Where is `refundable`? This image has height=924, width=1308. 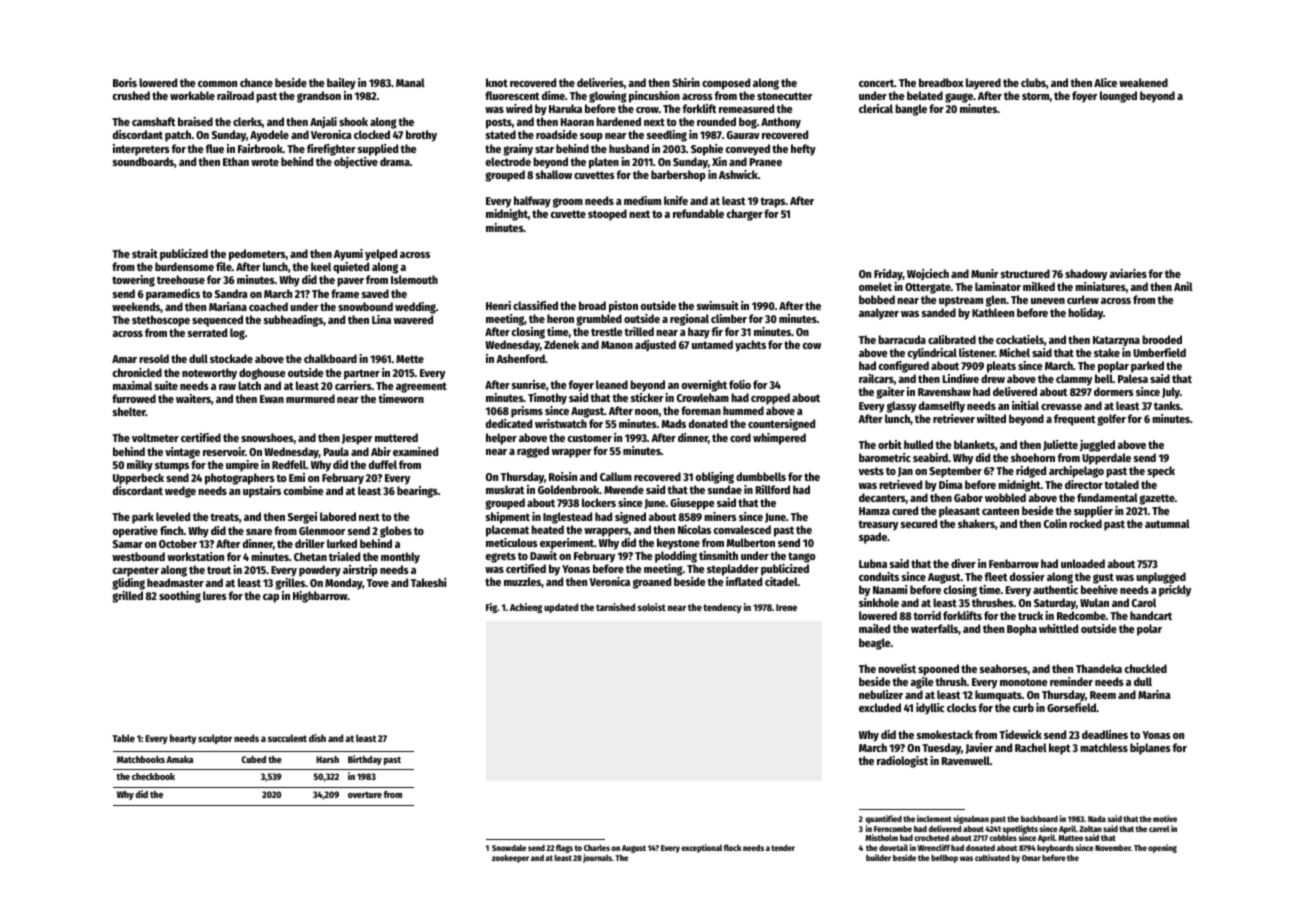
refundable is located at coordinates (698, 213).
